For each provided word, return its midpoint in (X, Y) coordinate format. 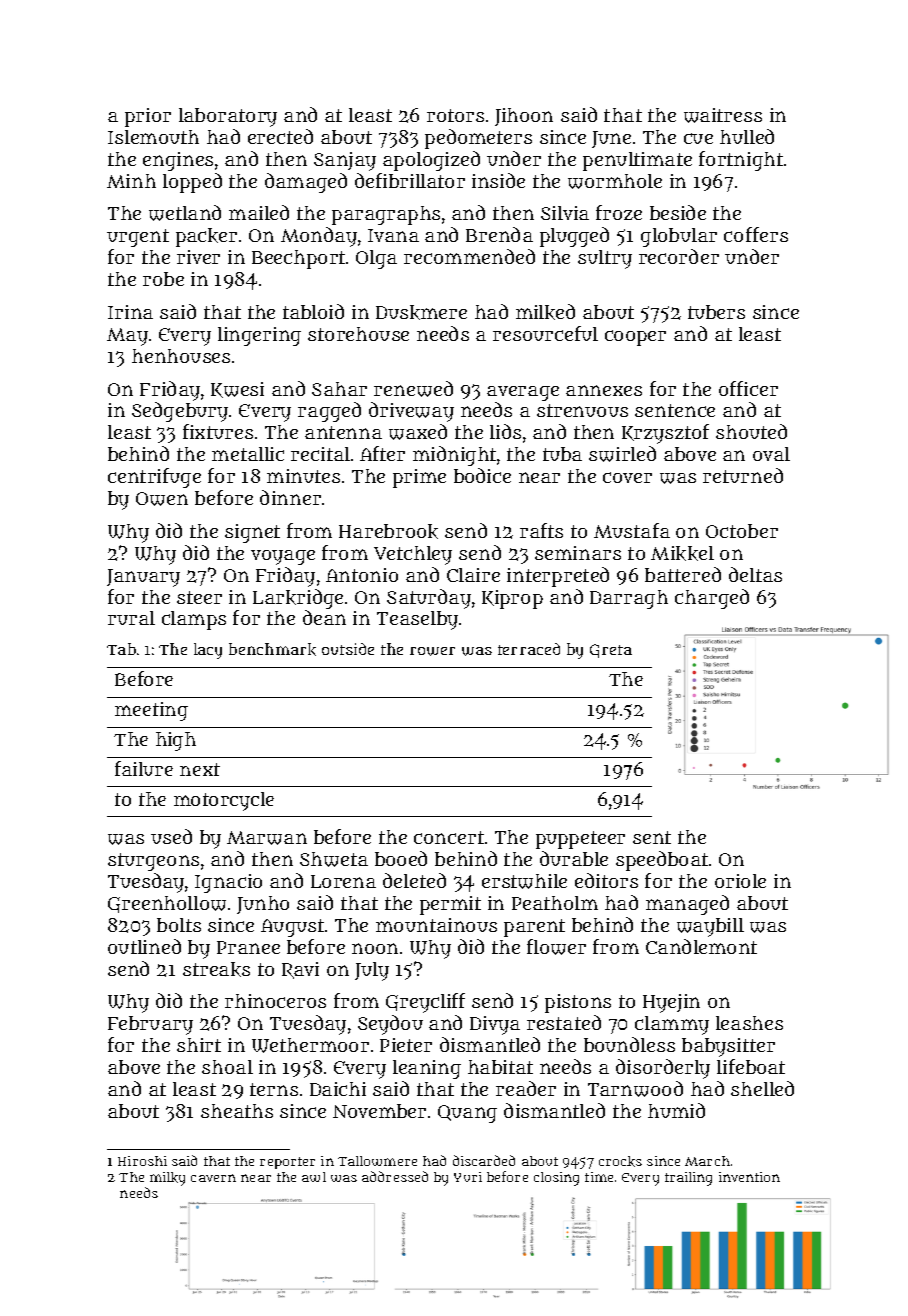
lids (505, 431)
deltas (755, 574)
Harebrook (388, 531)
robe (163, 279)
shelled (762, 1088)
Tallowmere (377, 1161)
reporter (287, 1163)
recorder (679, 256)
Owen (162, 499)
